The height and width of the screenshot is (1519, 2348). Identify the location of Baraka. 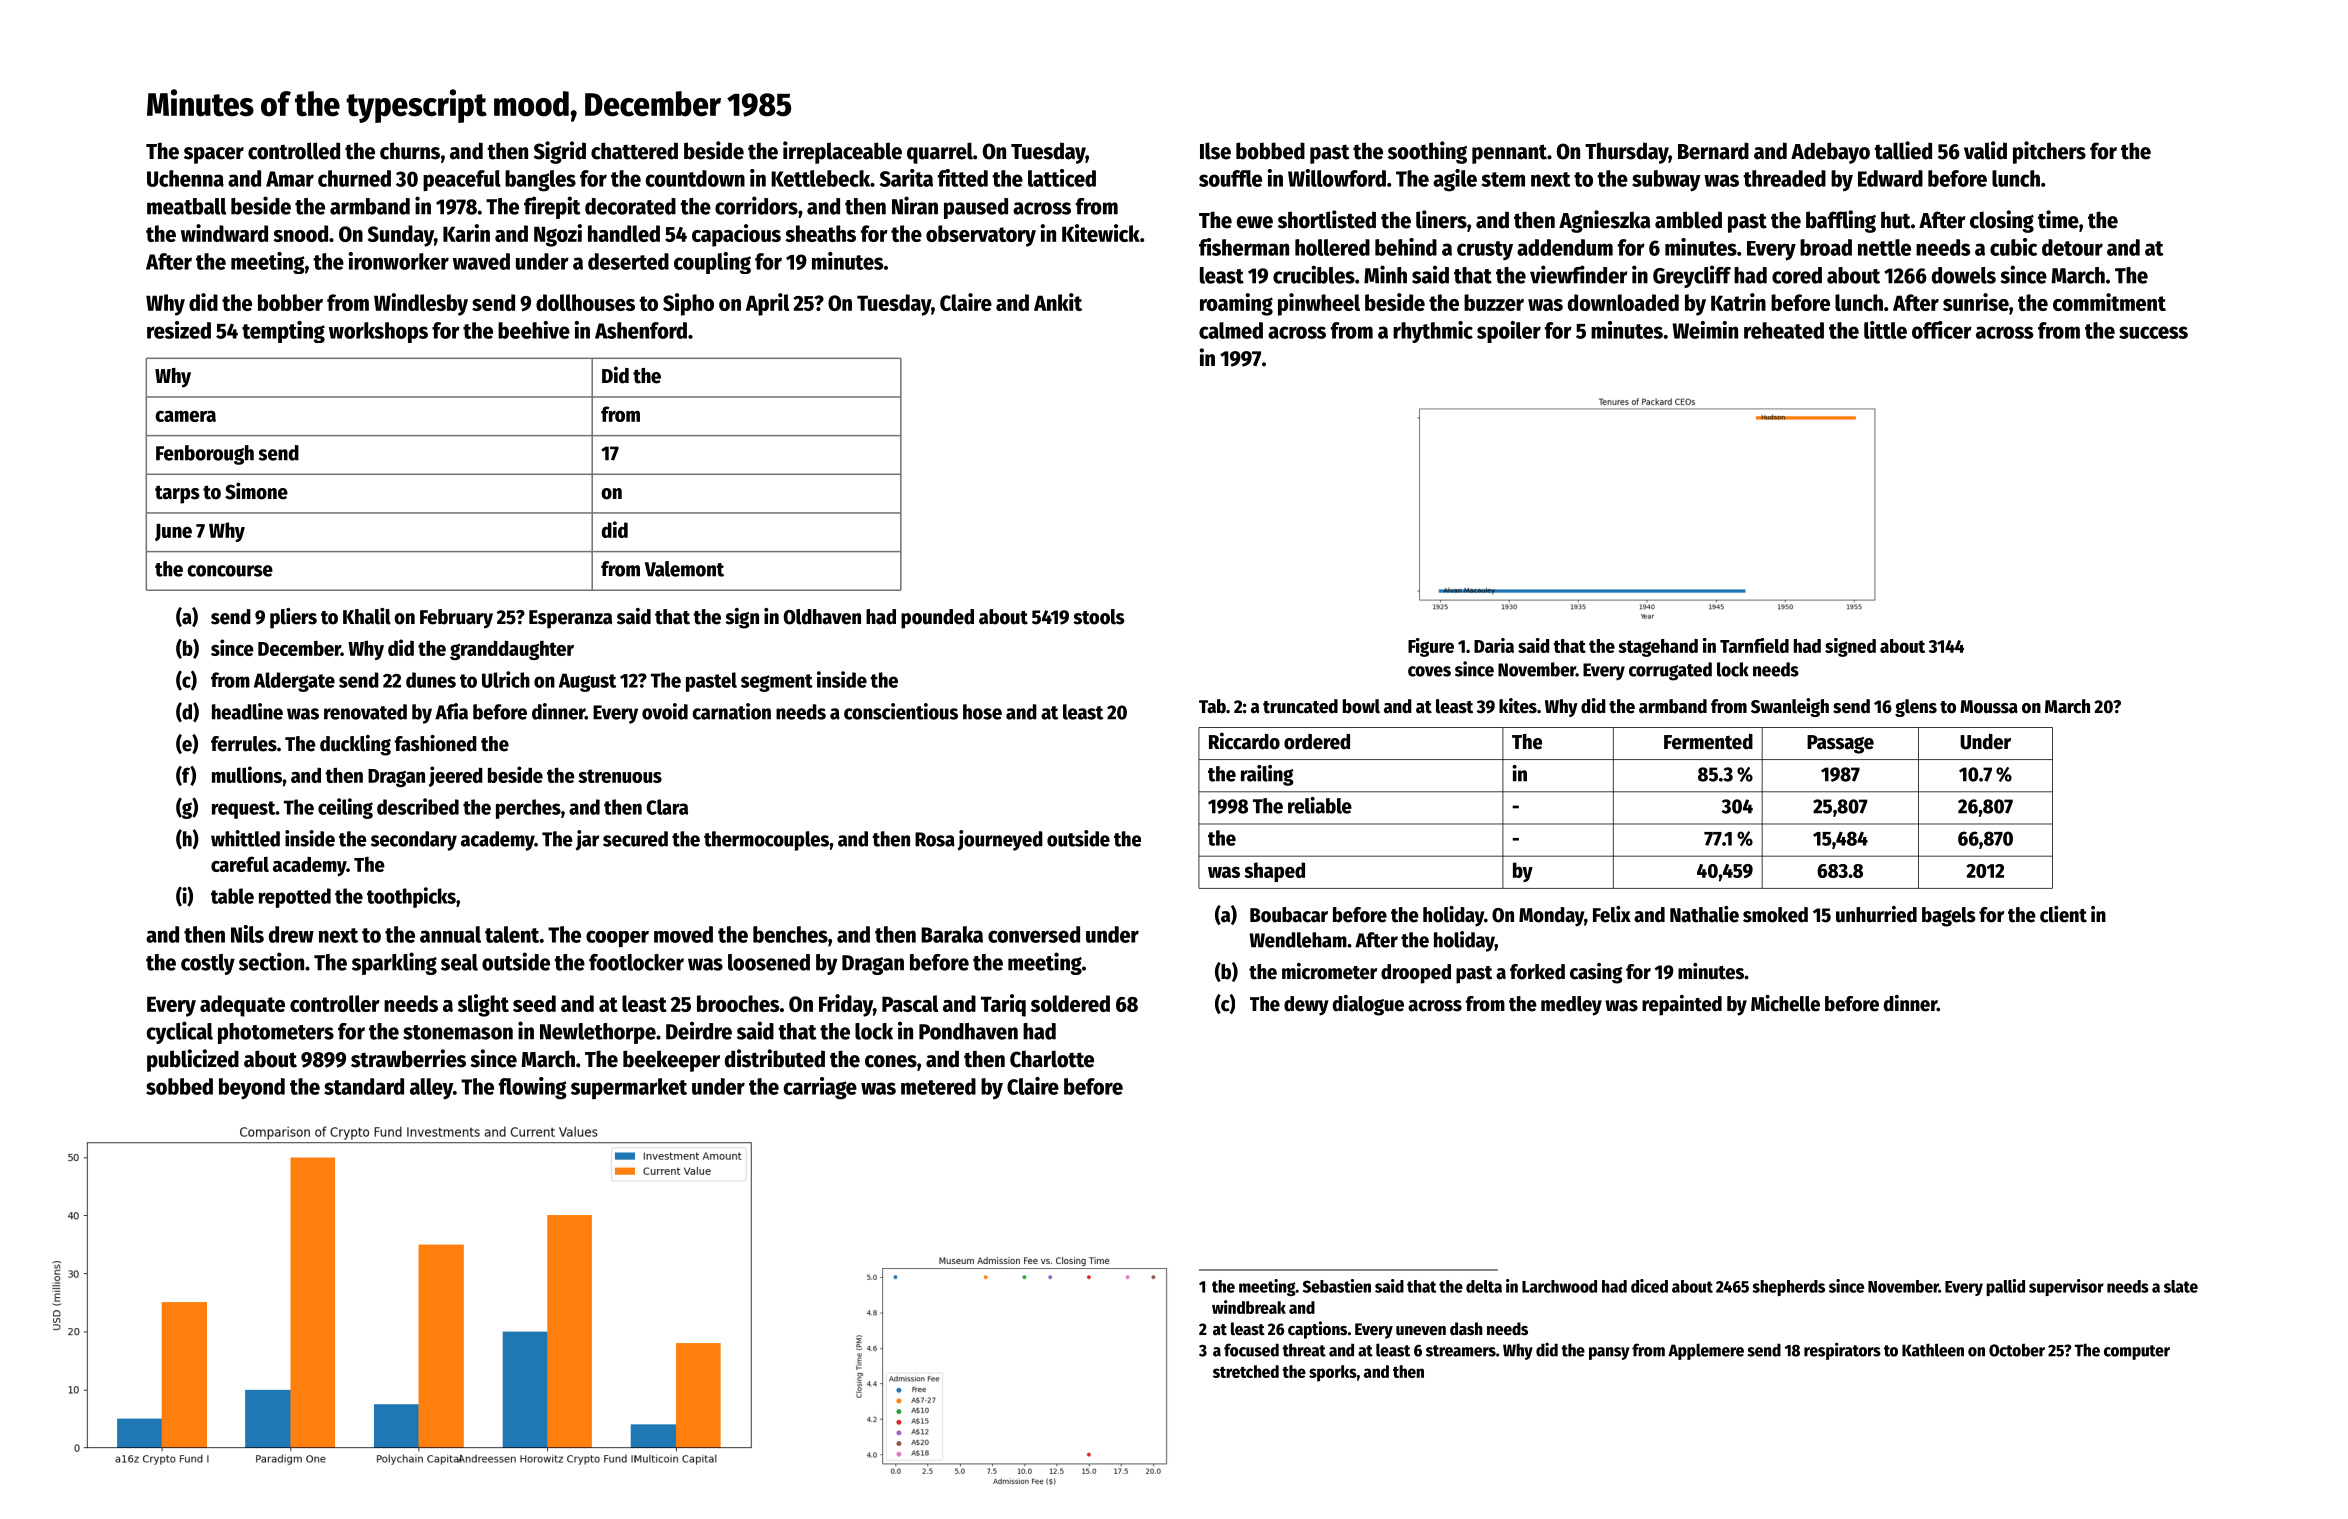
(952, 934).
